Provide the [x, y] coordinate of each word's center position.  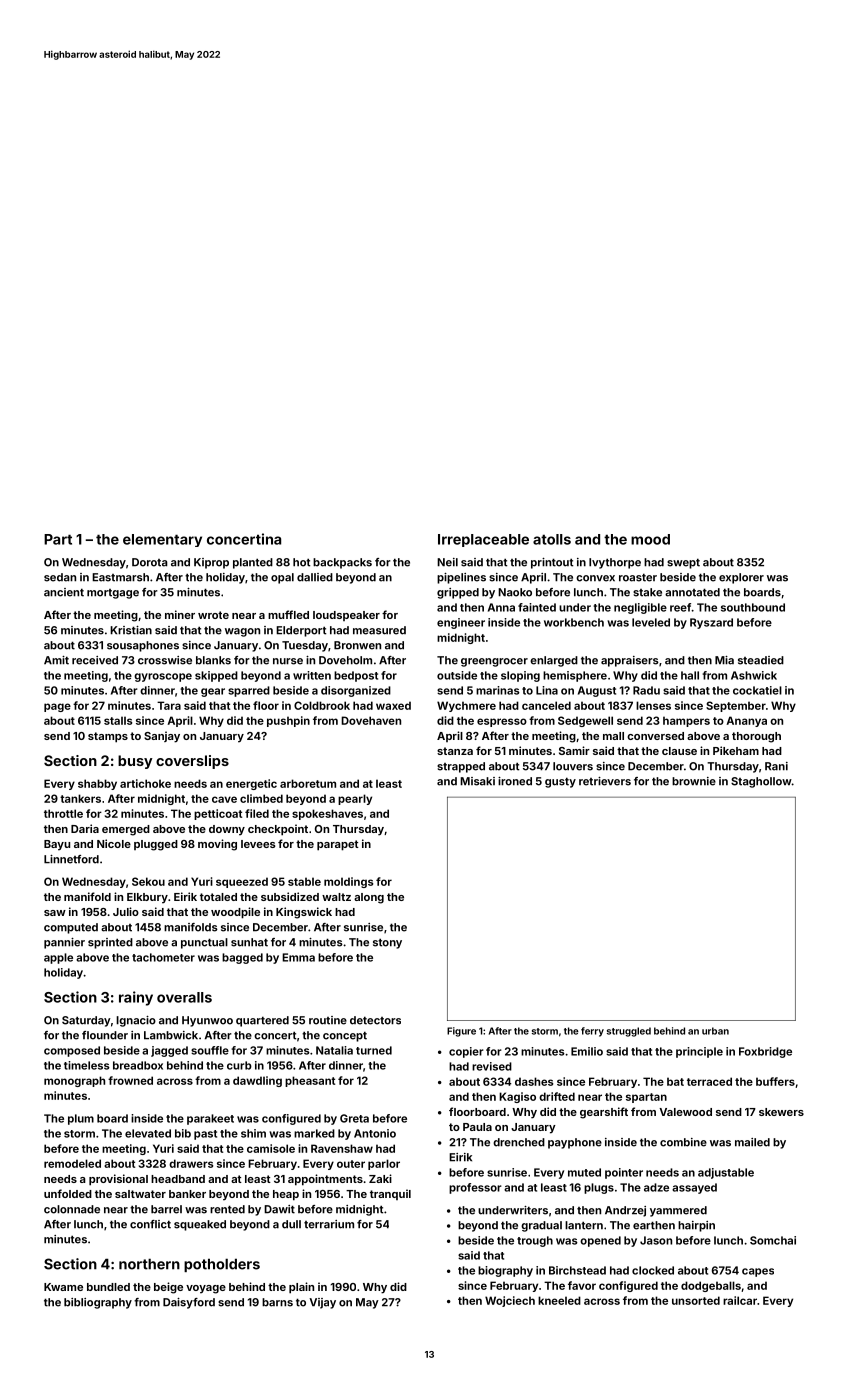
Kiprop [211, 563]
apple [58, 958]
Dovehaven [371, 720]
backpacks [342, 563]
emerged [126, 830]
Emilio [587, 1051]
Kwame [63, 1287]
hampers [686, 721]
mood [650, 539]
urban [715, 1031]
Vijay [322, 1303]
